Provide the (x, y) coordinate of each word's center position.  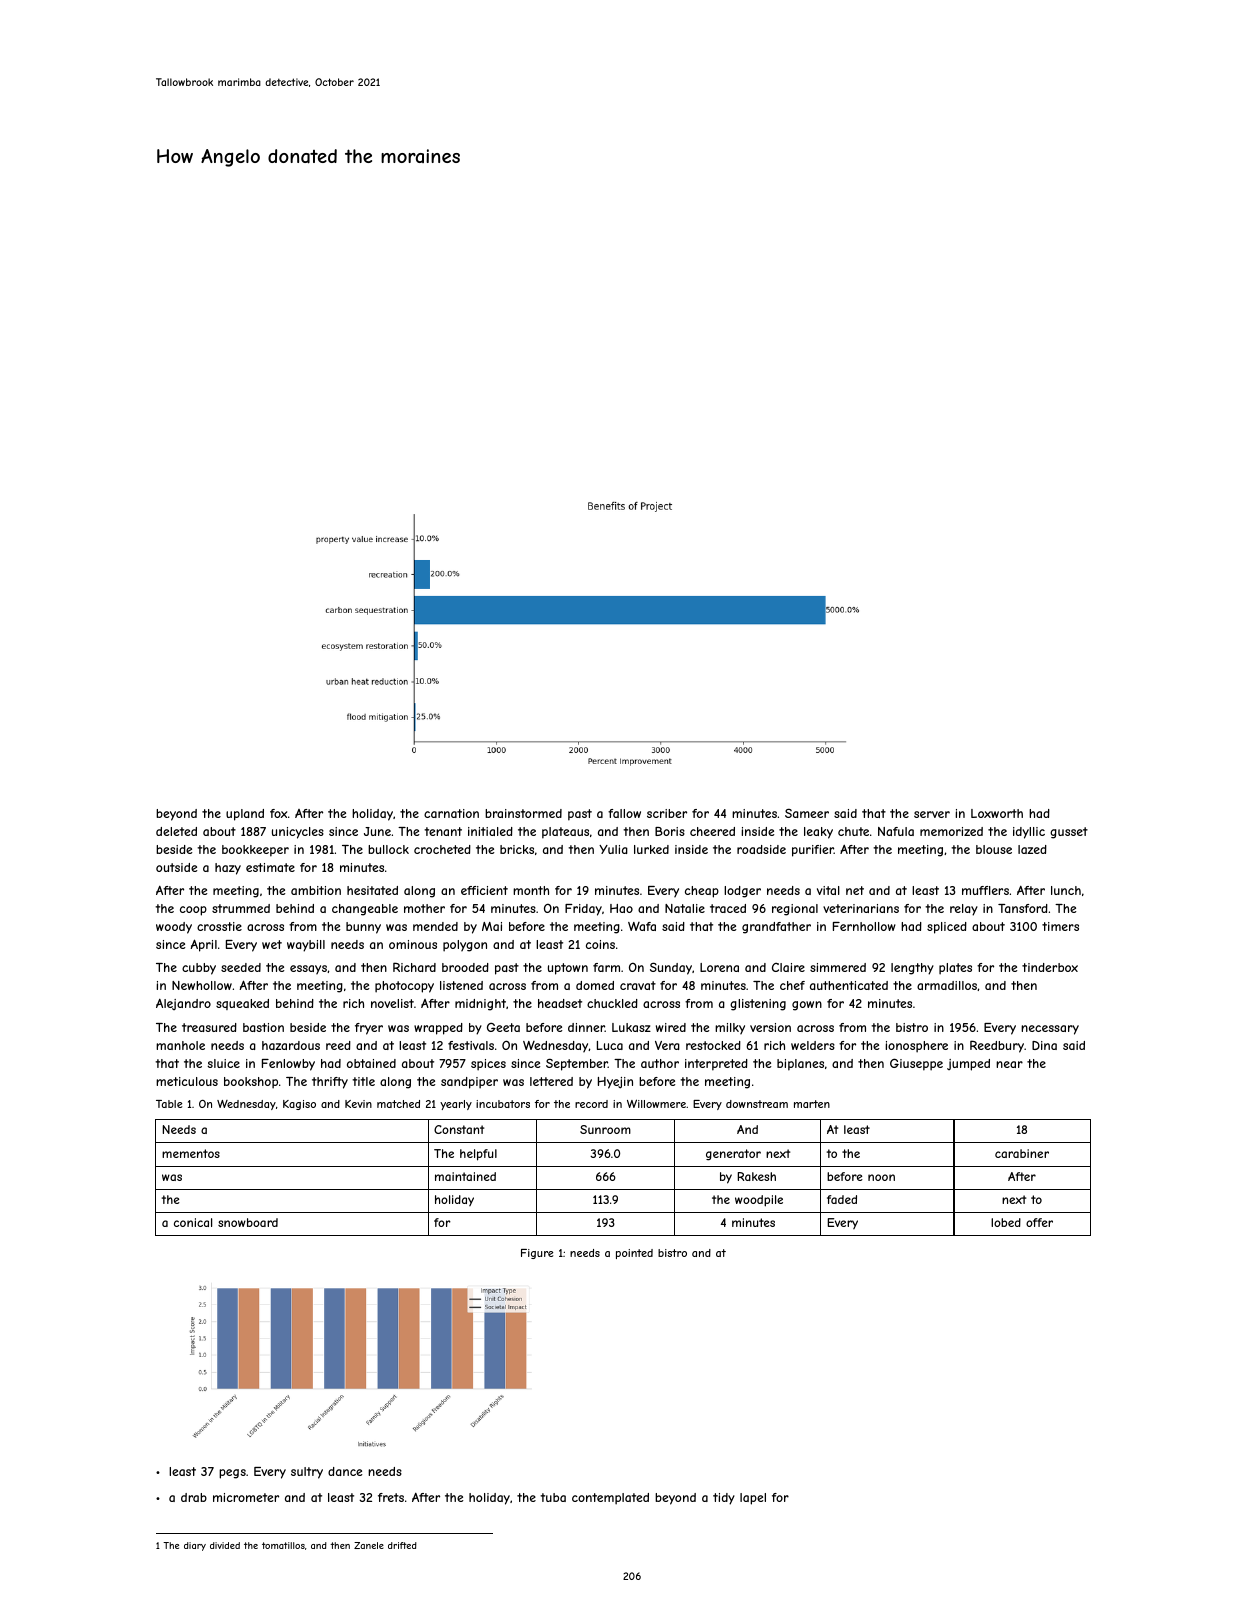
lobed (1006, 1222)
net (855, 890)
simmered (838, 967)
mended (435, 926)
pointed (634, 1254)
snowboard (248, 1222)
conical (193, 1222)
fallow (624, 813)
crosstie (219, 926)
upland (245, 815)
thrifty (330, 1083)
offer (1039, 1222)
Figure (537, 1254)
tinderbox (1050, 967)
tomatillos (283, 1545)
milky (730, 1029)
